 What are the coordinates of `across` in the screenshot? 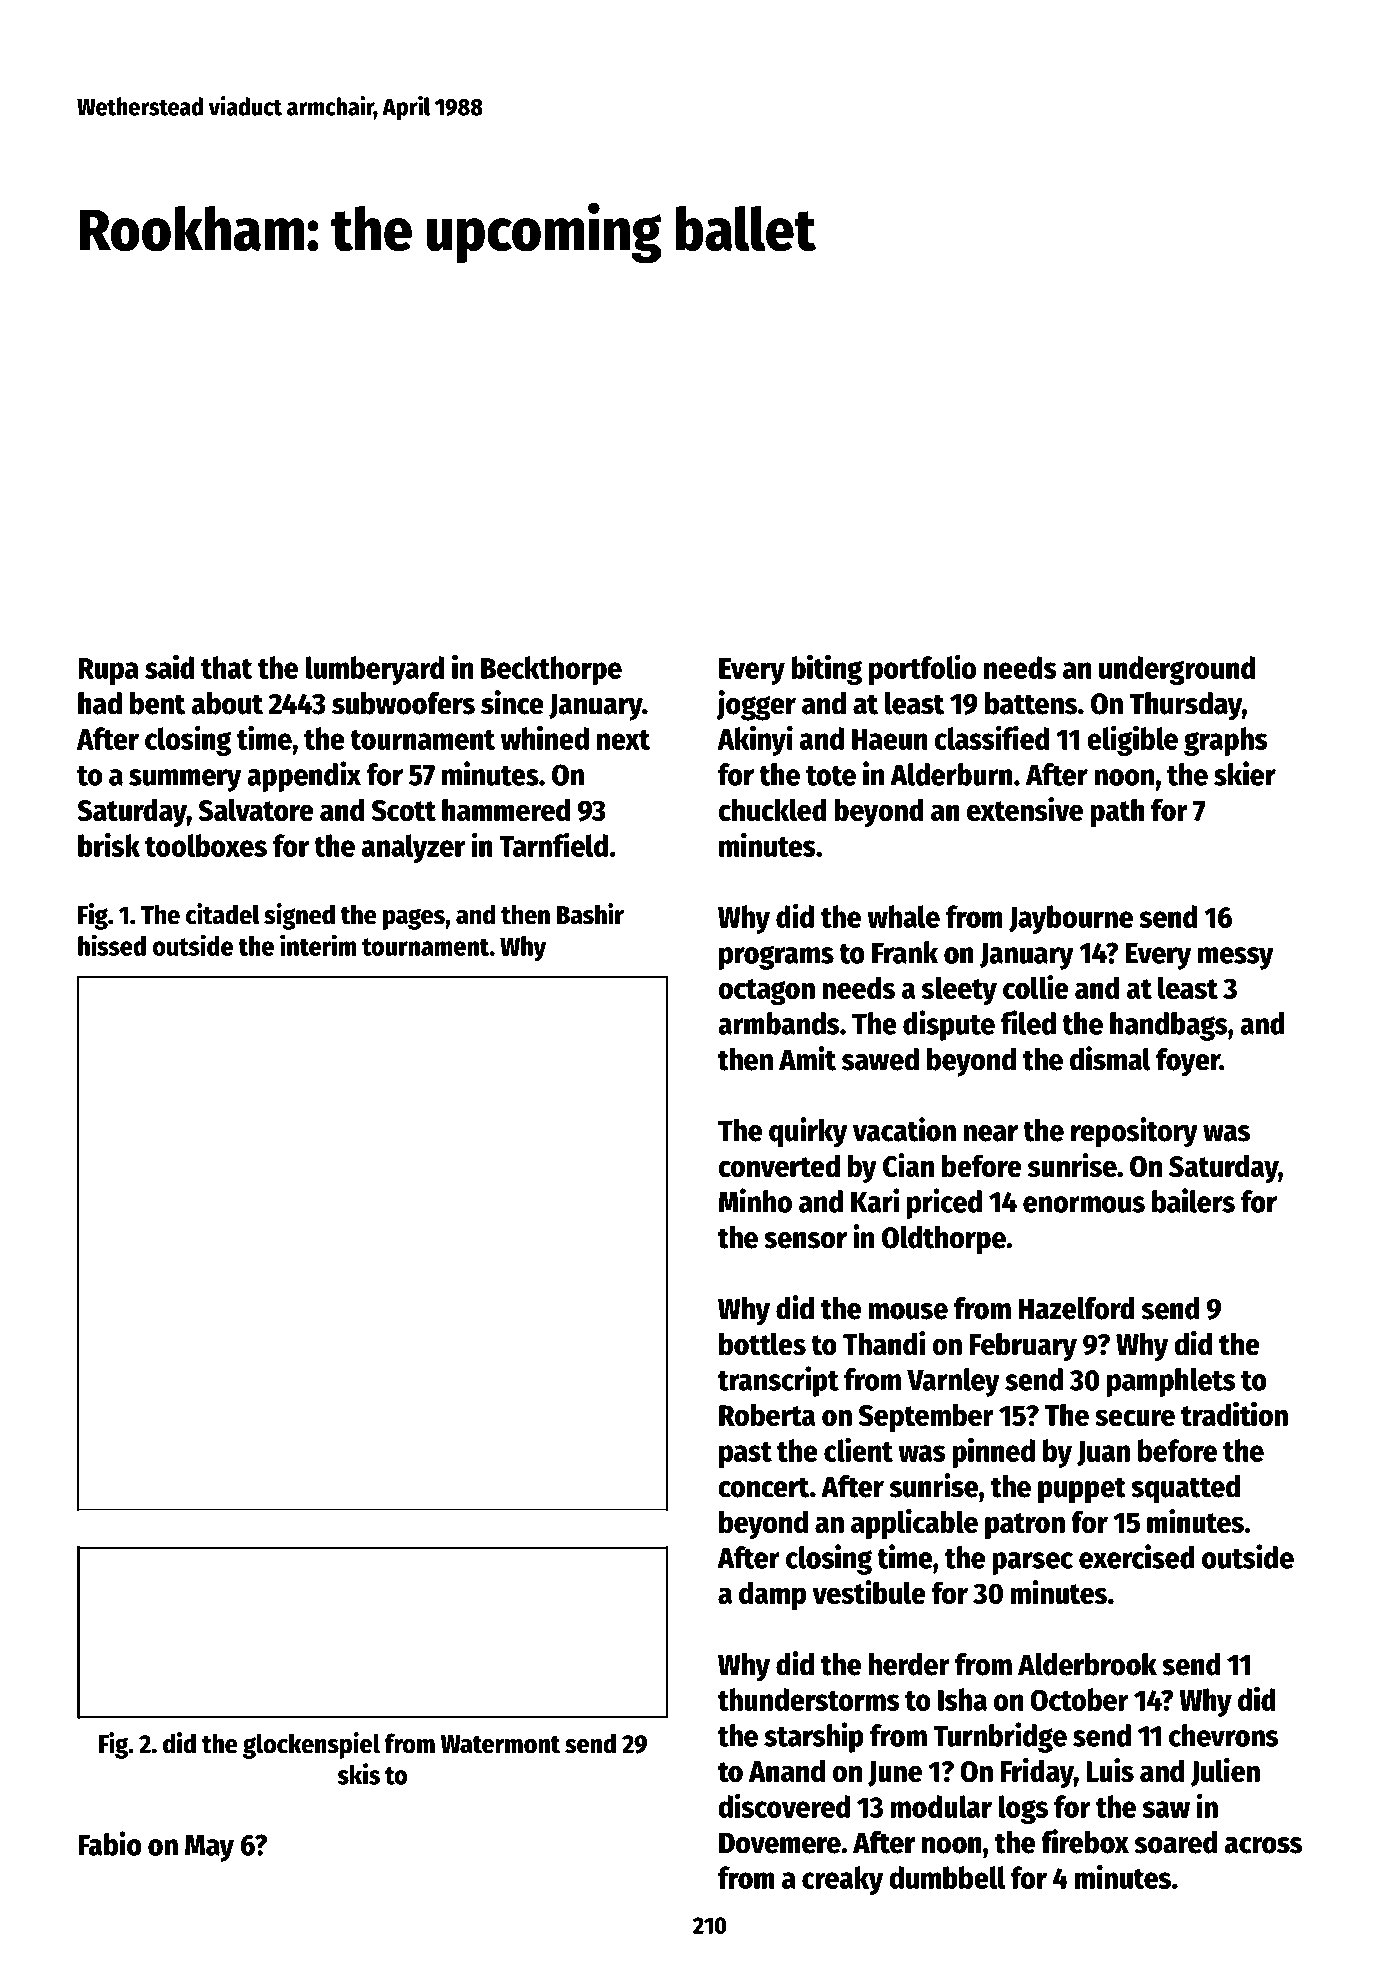 It's located at (1263, 1845).
